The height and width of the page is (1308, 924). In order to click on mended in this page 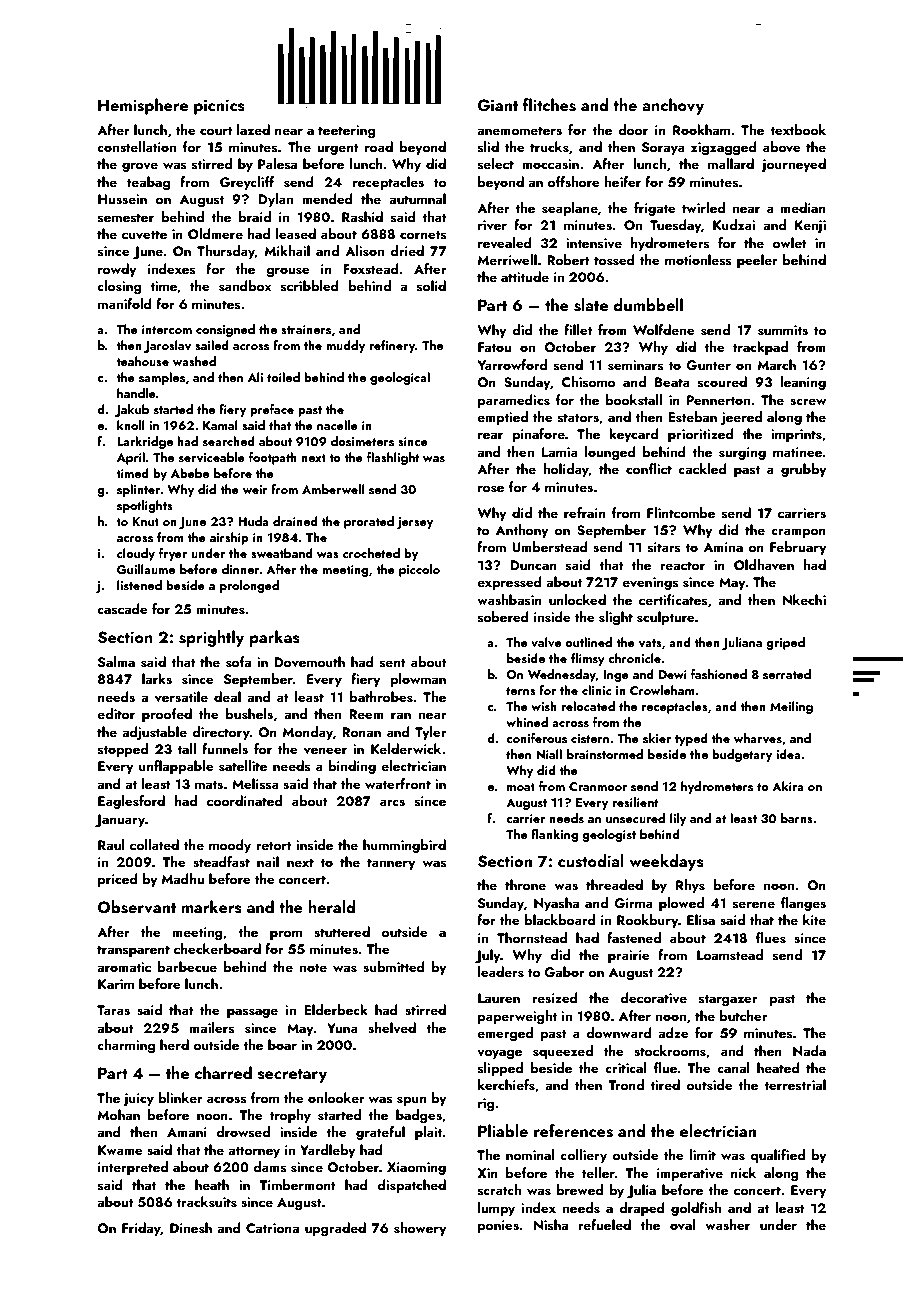, I will do `click(327, 198)`.
